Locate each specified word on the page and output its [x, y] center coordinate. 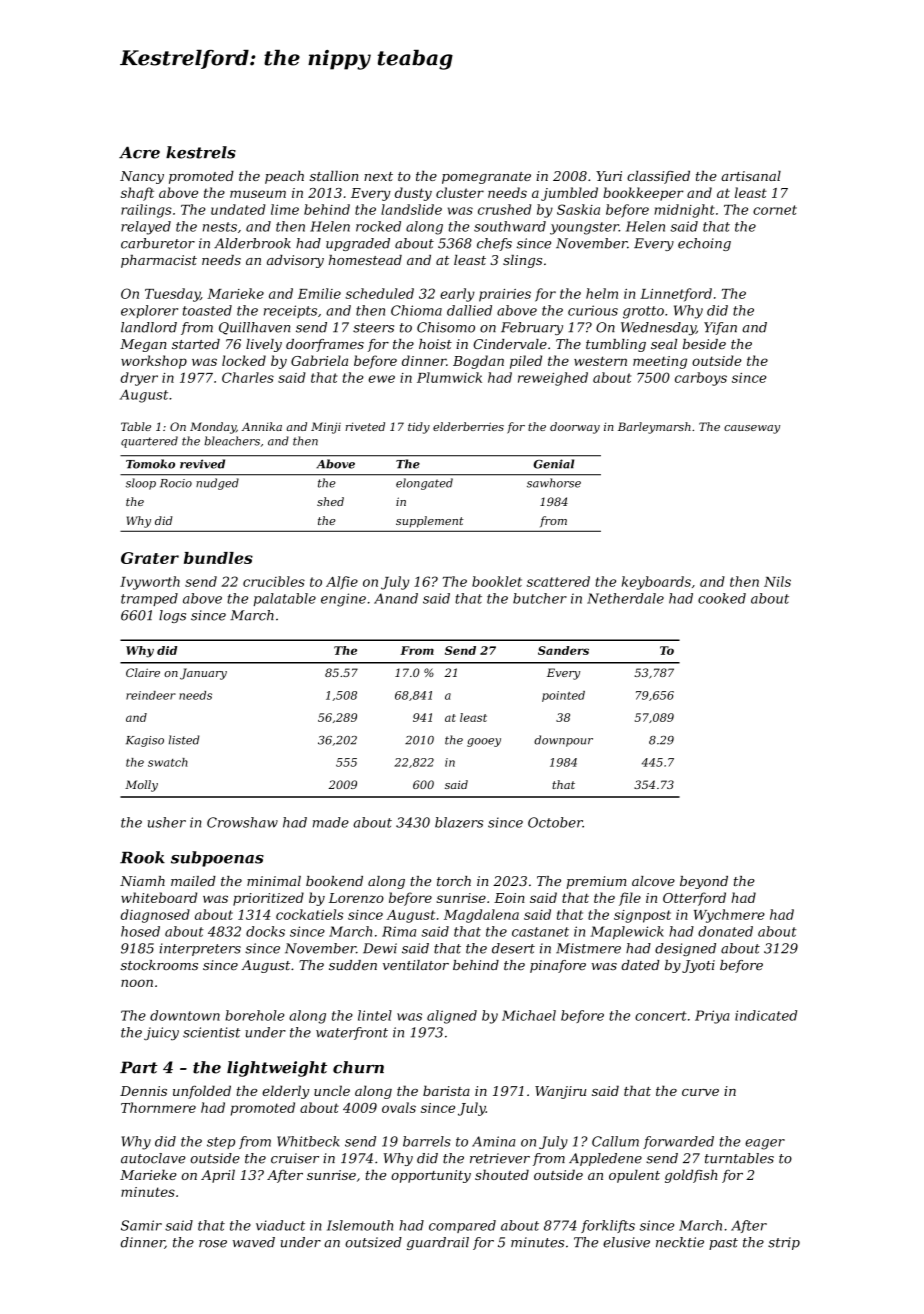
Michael [529, 1015]
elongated [424, 484]
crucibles [274, 581]
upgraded [358, 244]
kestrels [201, 152]
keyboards [656, 583]
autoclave [153, 1158]
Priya [712, 1017]
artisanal [751, 176]
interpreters [200, 949]
